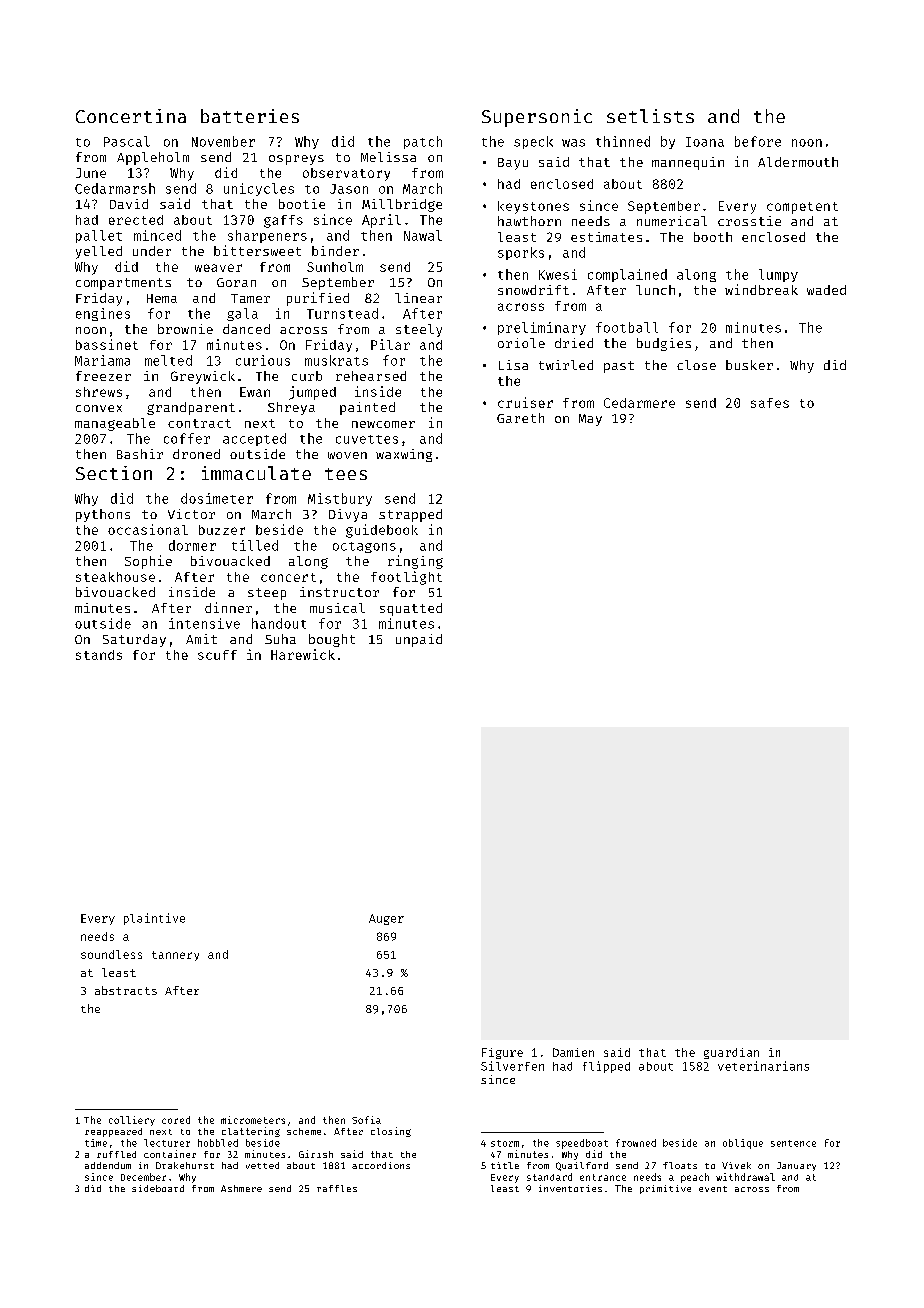 Image resolution: width=924 pixels, height=1308 pixels. I want to click on Aldermouth, so click(798, 162).
